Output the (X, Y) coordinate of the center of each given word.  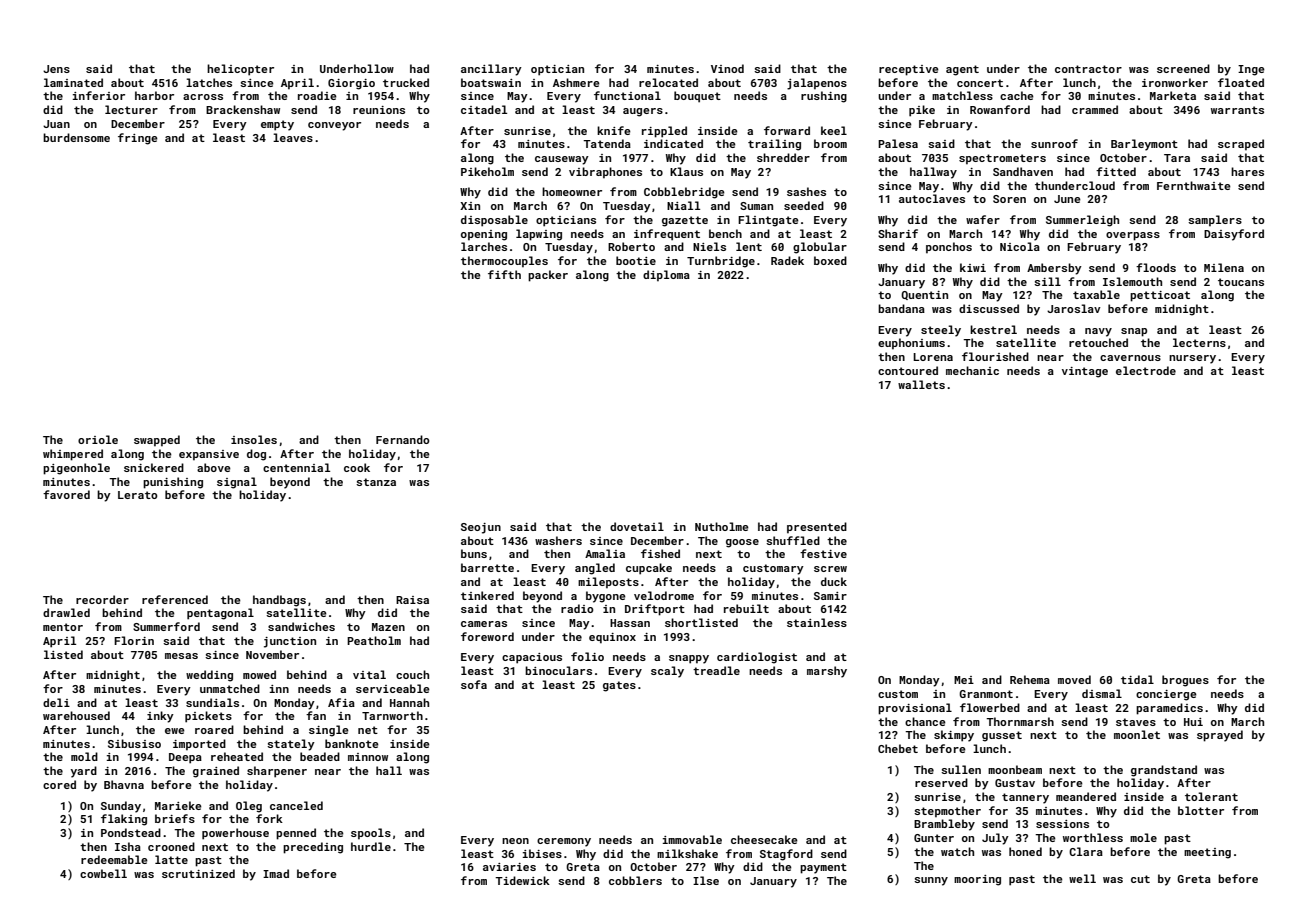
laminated (73, 82)
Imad (276, 873)
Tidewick (522, 880)
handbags (279, 601)
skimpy (954, 736)
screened (1183, 68)
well (1082, 878)
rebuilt (746, 608)
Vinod (727, 68)
